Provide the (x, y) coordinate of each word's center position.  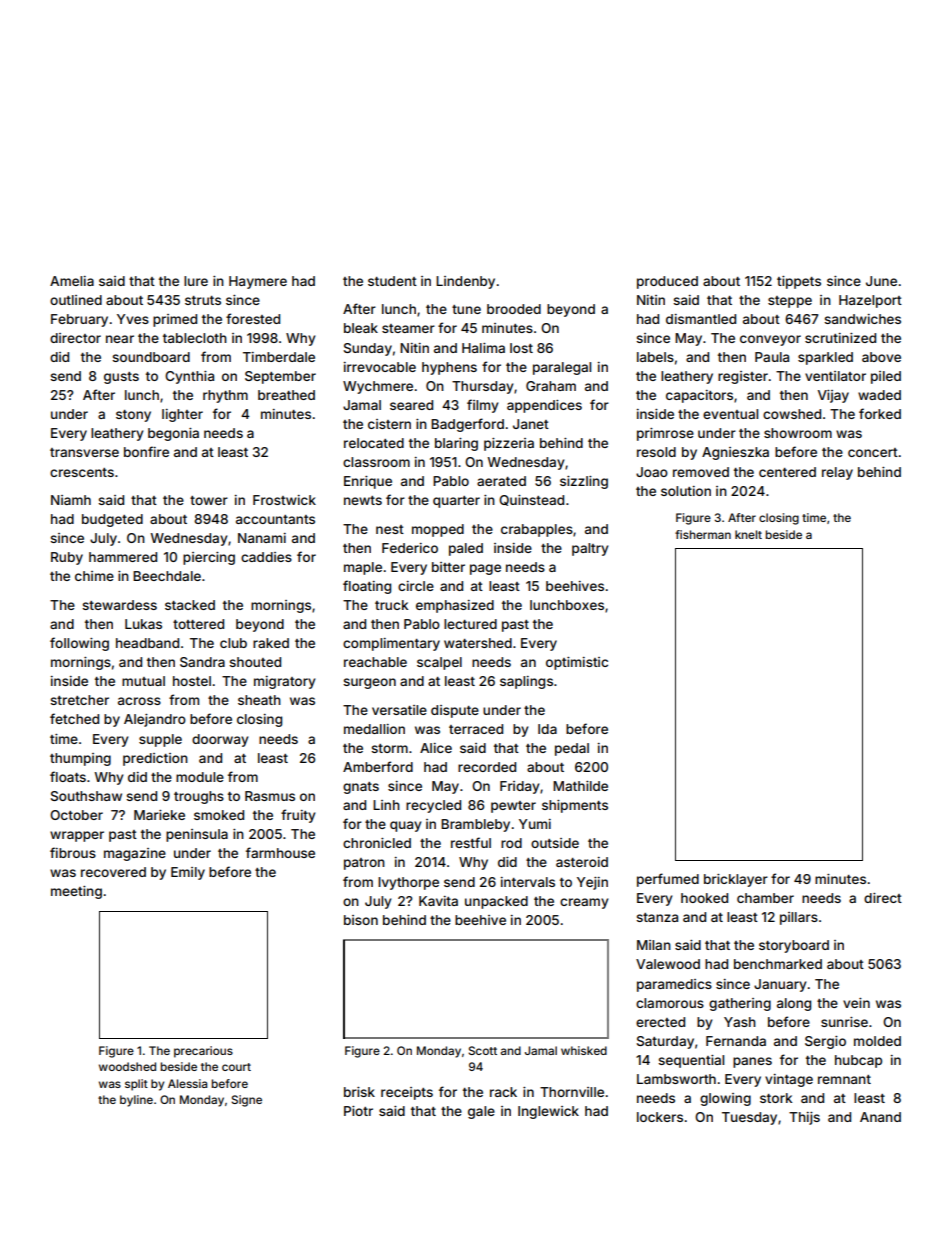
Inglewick (548, 1112)
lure (196, 281)
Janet (531, 424)
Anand (880, 1117)
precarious (203, 1052)
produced (667, 282)
